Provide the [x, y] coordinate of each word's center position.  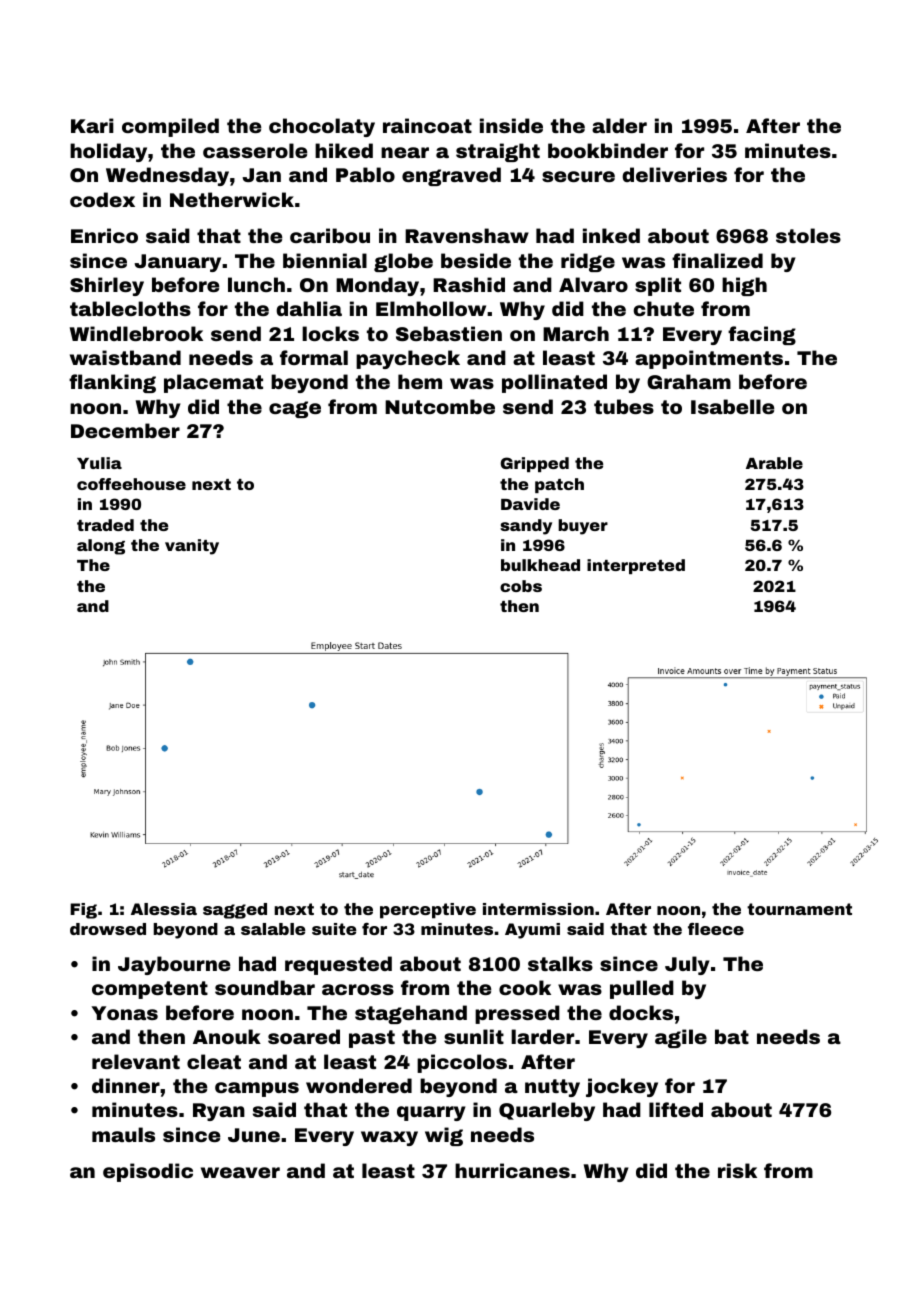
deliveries [674, 174]
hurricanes [512, 1170]
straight [498, 152]
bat [732, 1036]
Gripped [535, 464]
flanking [112, 383]
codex [102, 199]
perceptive [428, 911]
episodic [148, 1172]
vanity [192, 547]
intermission [538, 909]
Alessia [164, 909]
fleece [716, 929]
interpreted [636, 566]
